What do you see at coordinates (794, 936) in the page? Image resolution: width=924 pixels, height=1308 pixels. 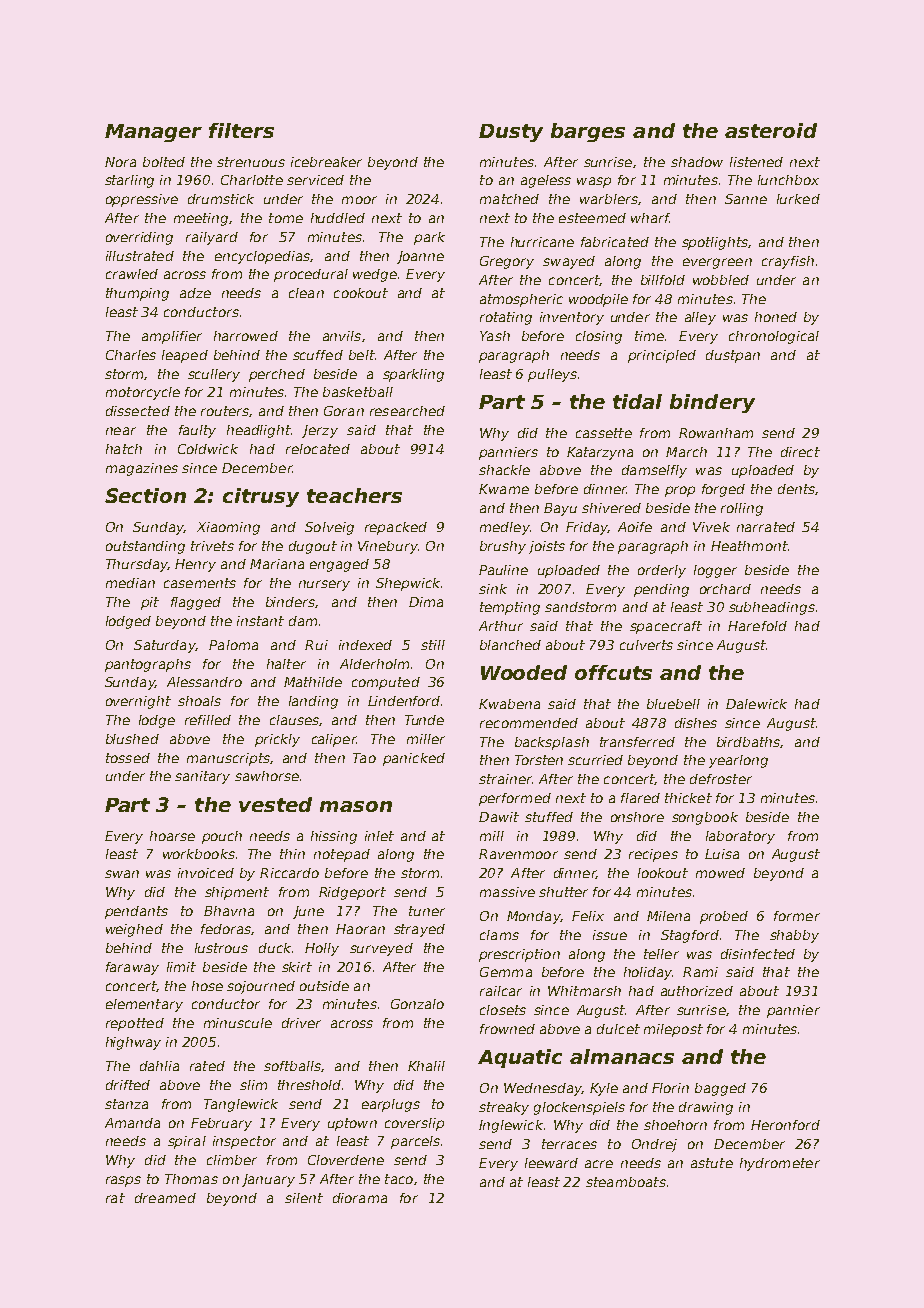 I see `shabby` at bounding box center [794, 936].
